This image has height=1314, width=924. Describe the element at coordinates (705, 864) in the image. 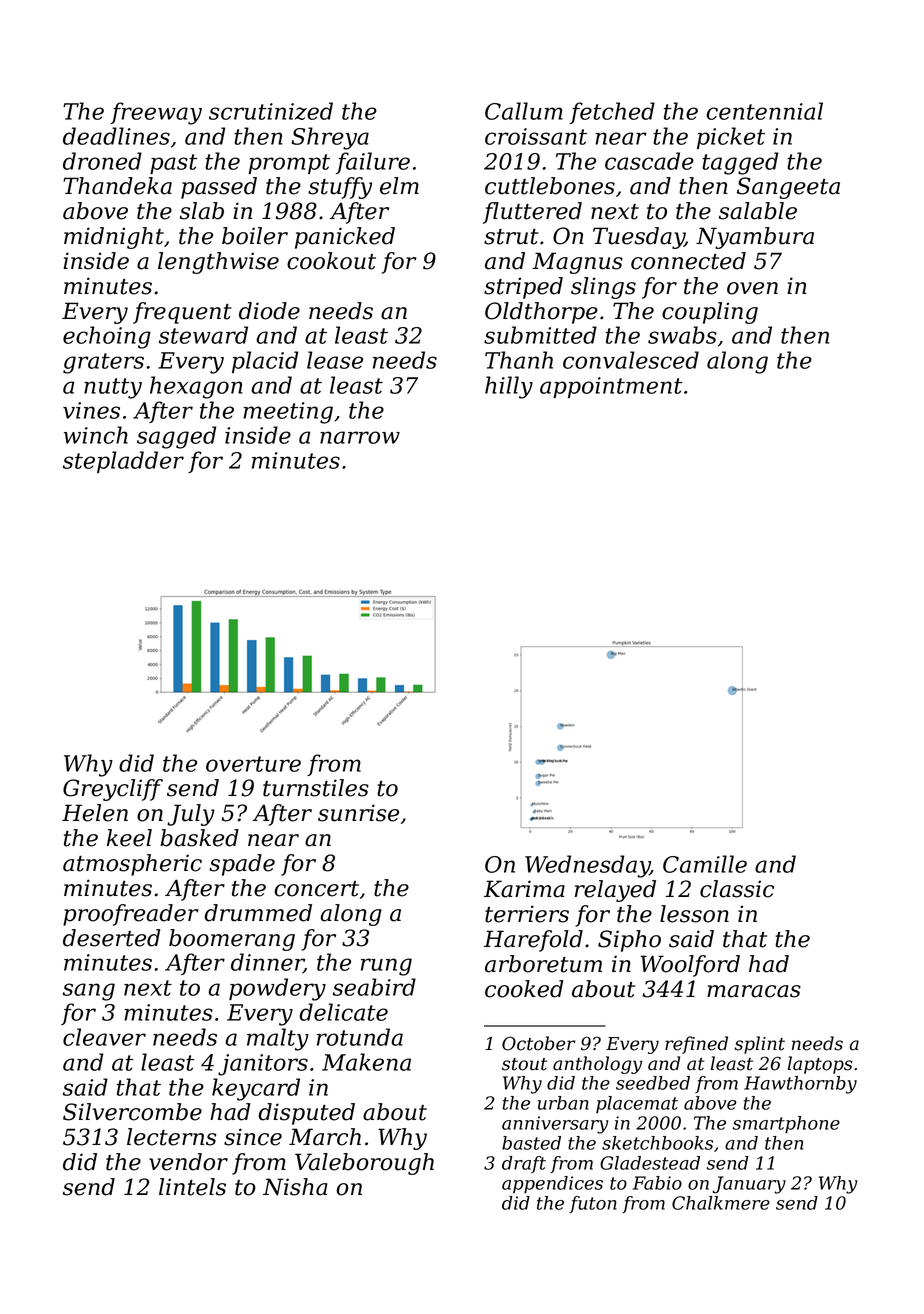

I see `Camille` at that location.
